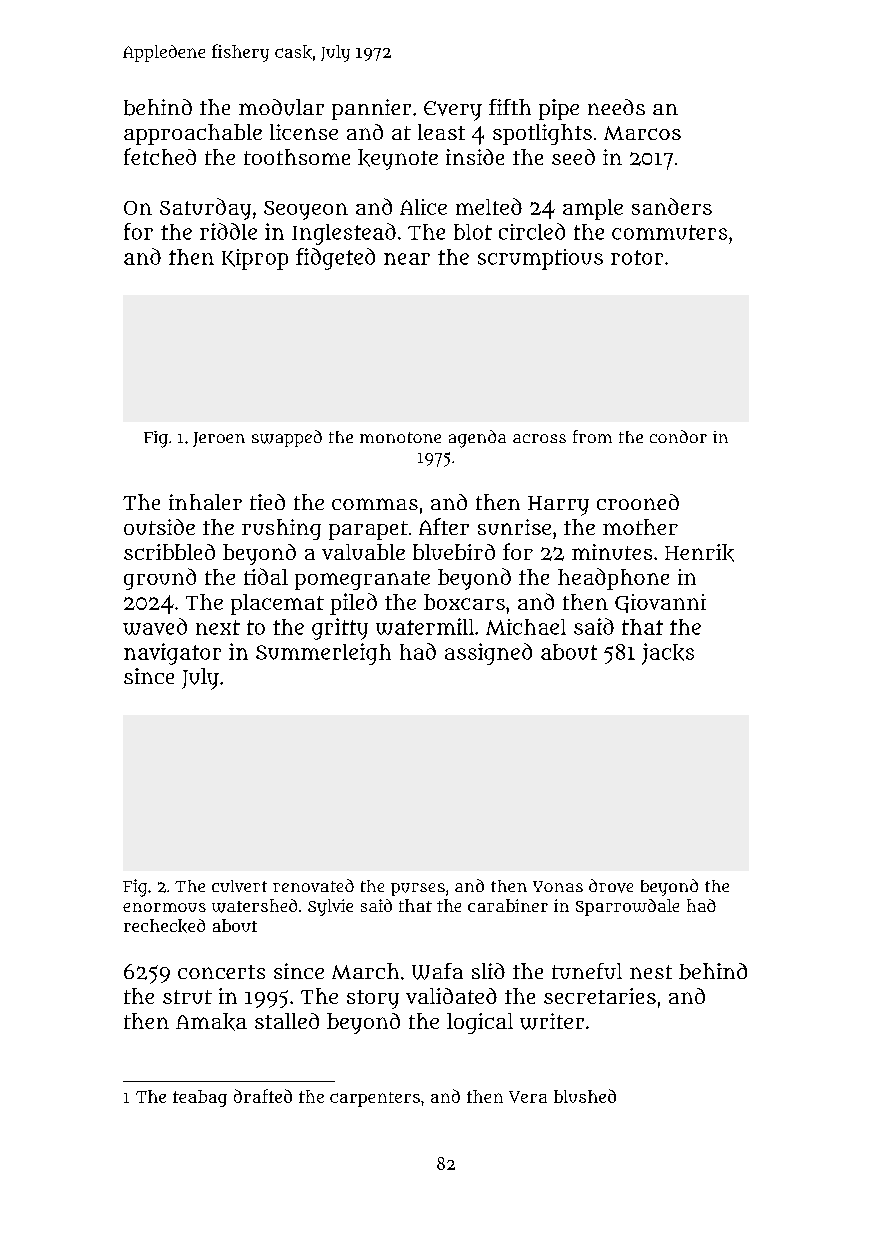  I want to click on keynote, so click(398, 159).
